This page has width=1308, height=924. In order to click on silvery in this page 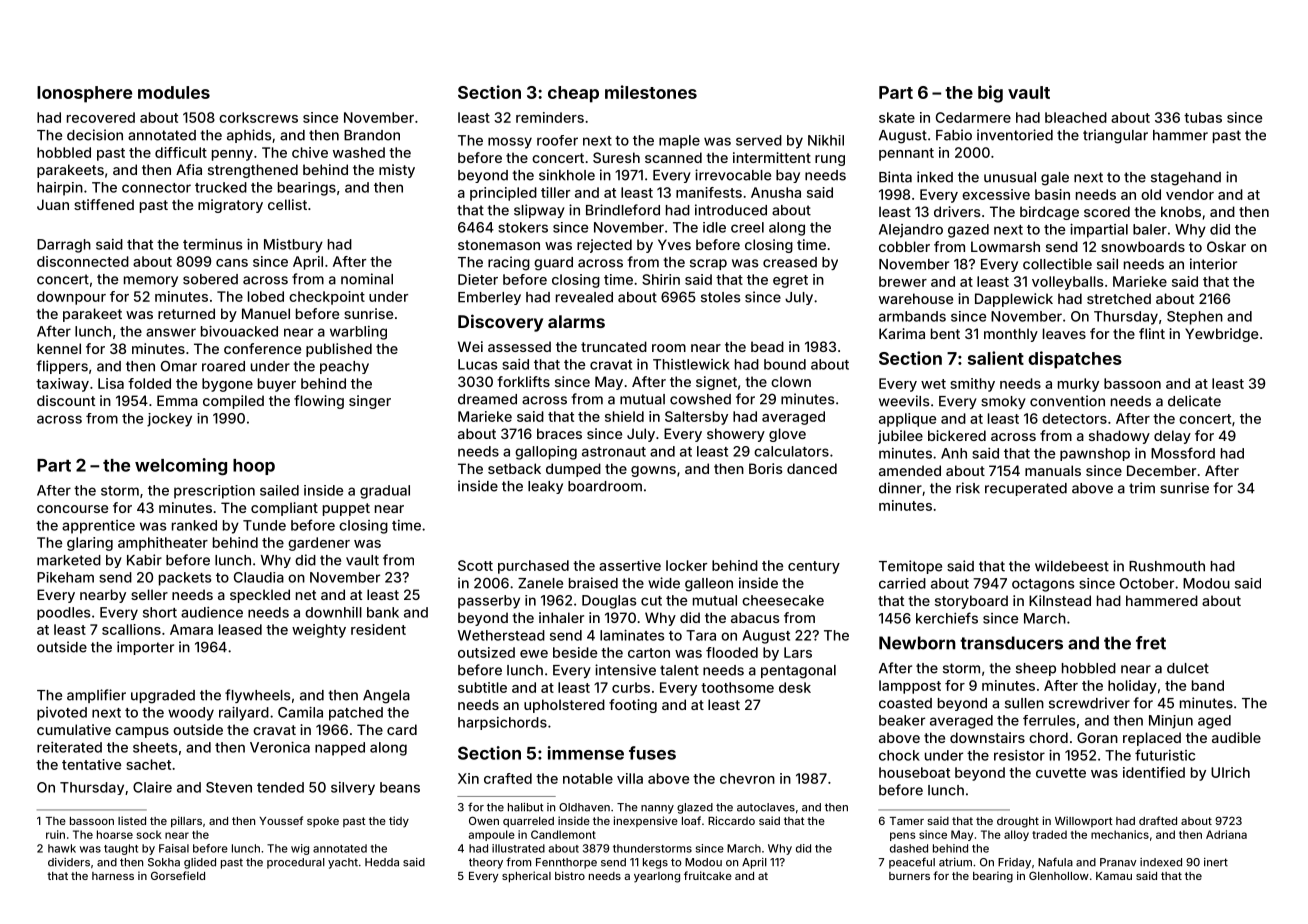, I will do `click(353, 788)`.
